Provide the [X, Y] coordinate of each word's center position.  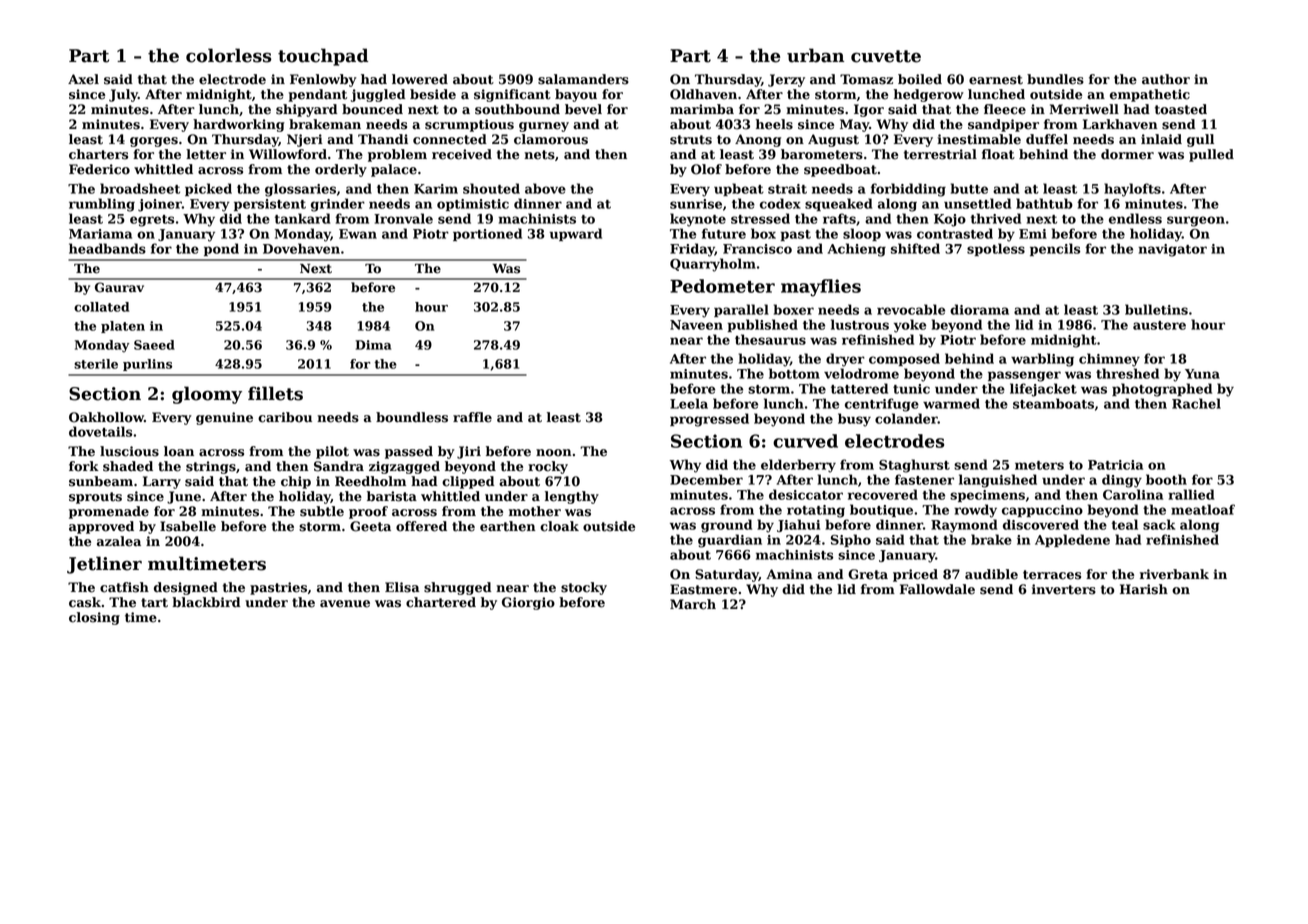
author [1166, 79]
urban [815, 55]
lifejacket [1043, 390]
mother [535, 511]
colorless [228, 55]
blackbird [206, 602]
